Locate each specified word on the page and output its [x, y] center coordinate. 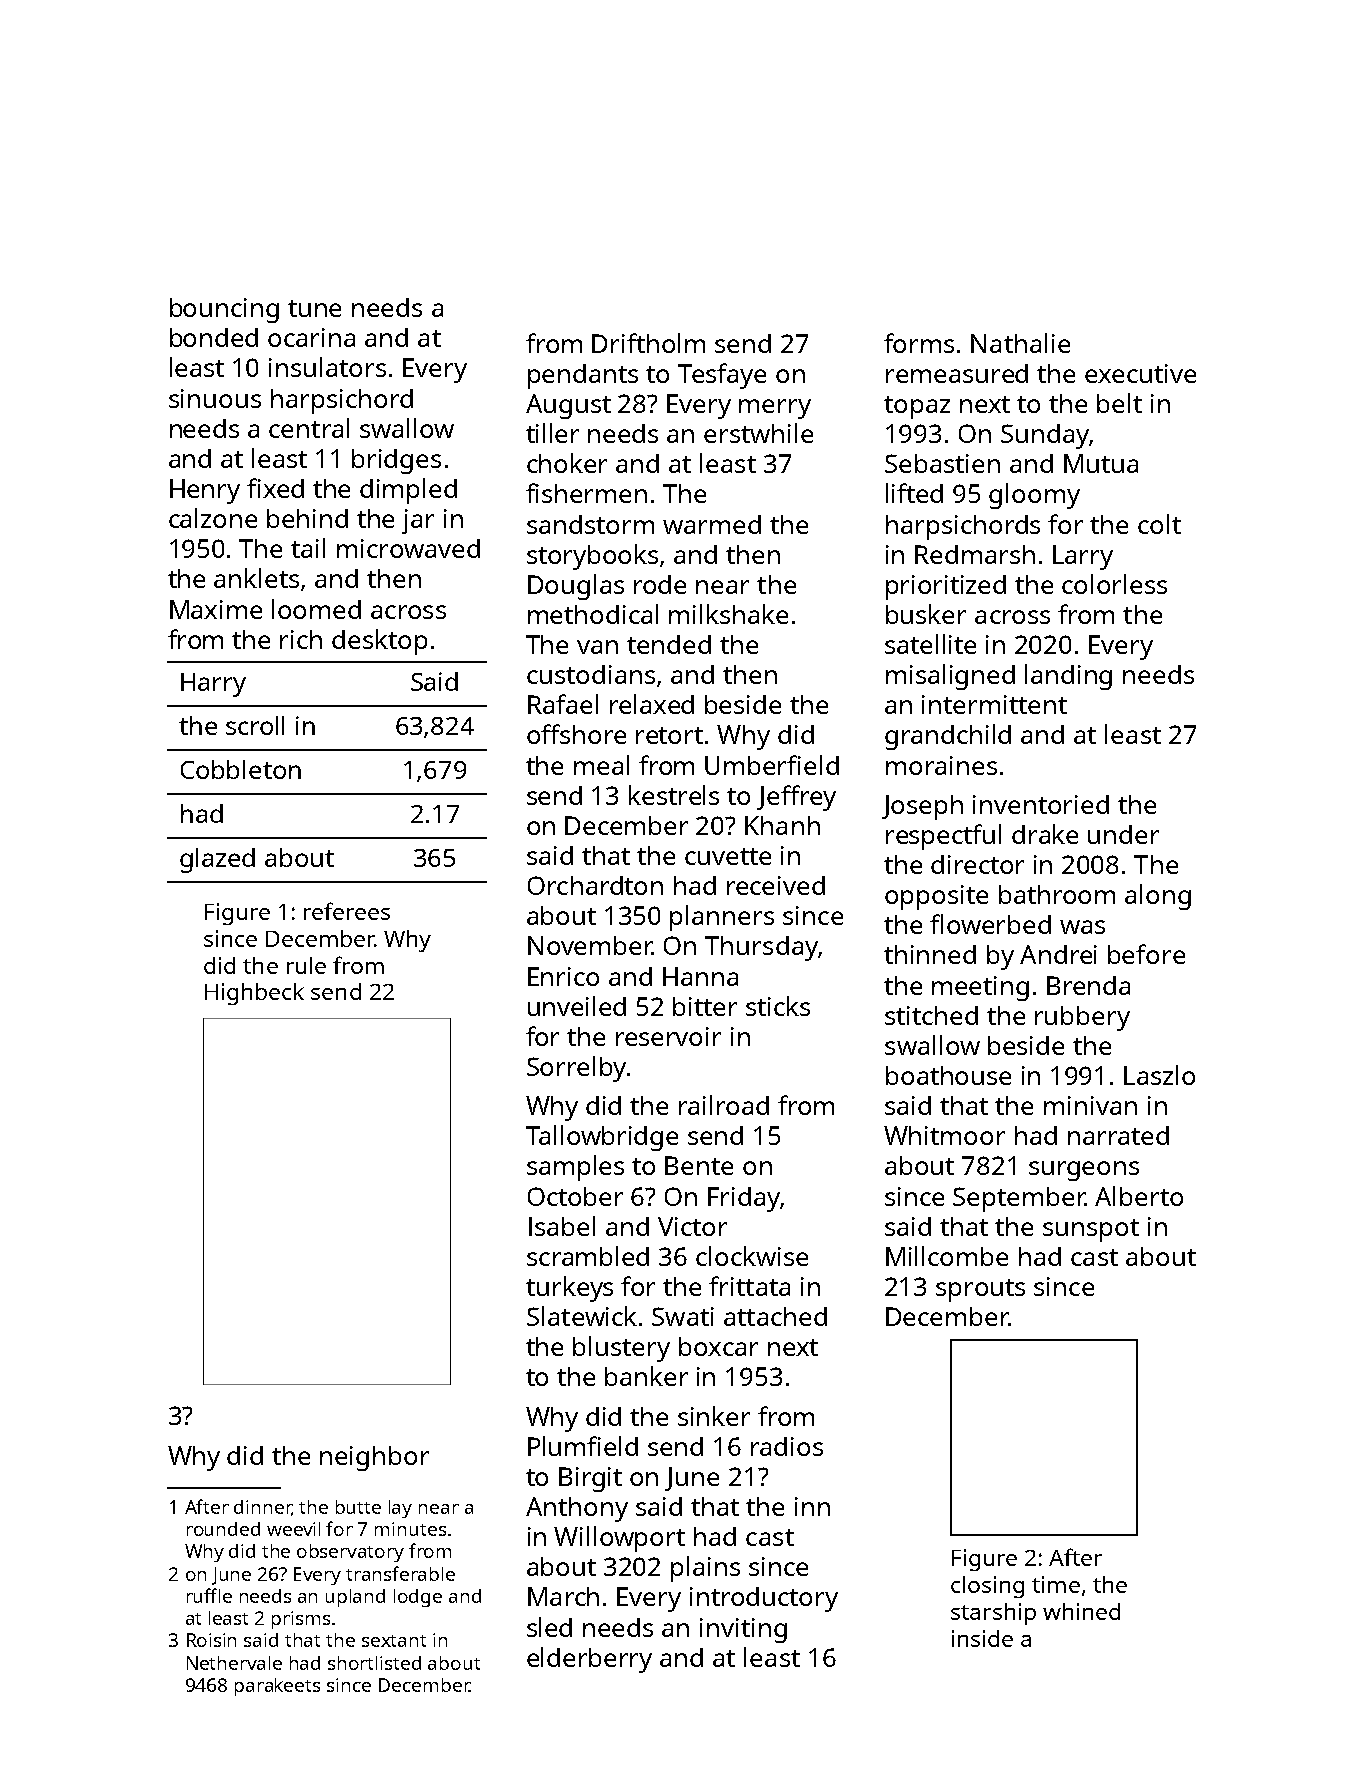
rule [306, 965]
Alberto [1139, 1196]
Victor [692, 1226]
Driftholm [648, 343]
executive [1140, 373]
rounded [223, 1529]
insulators [327, 367]
